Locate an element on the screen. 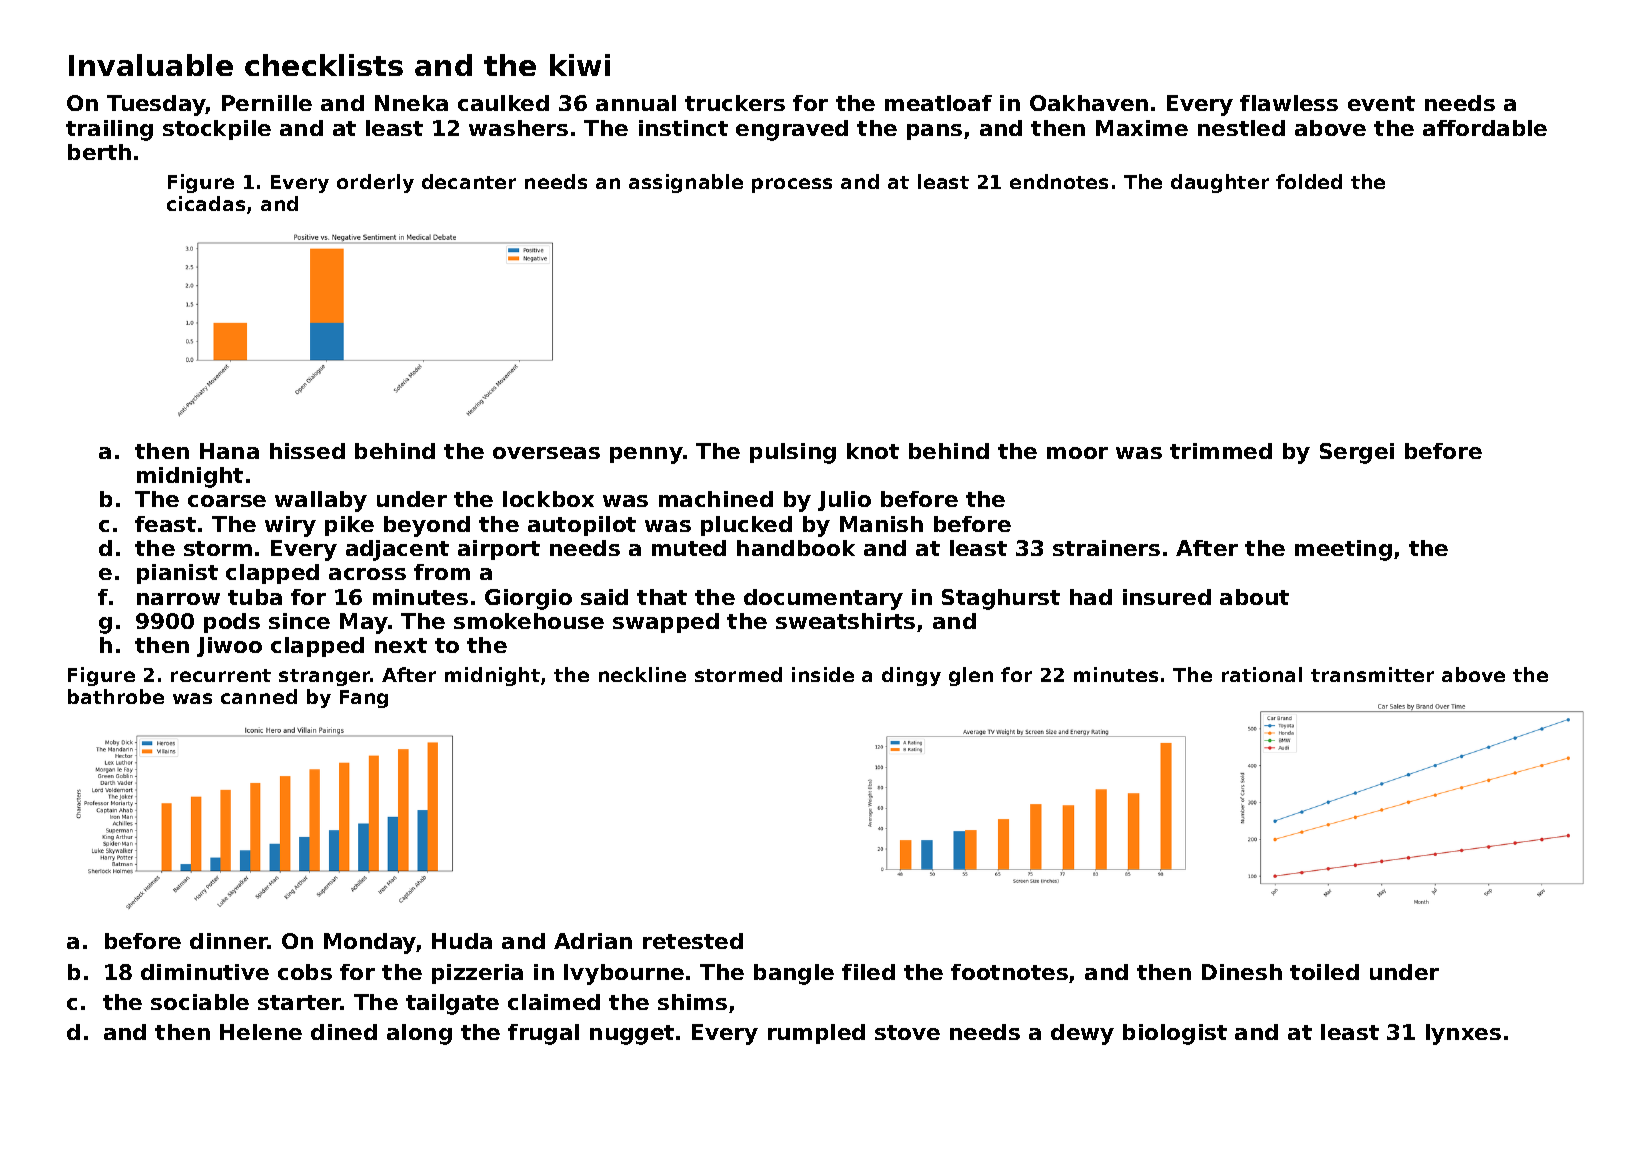 The height and width of the screenshot is (1164, 1647). Dinesh is located at coordinates (1242, 972).
